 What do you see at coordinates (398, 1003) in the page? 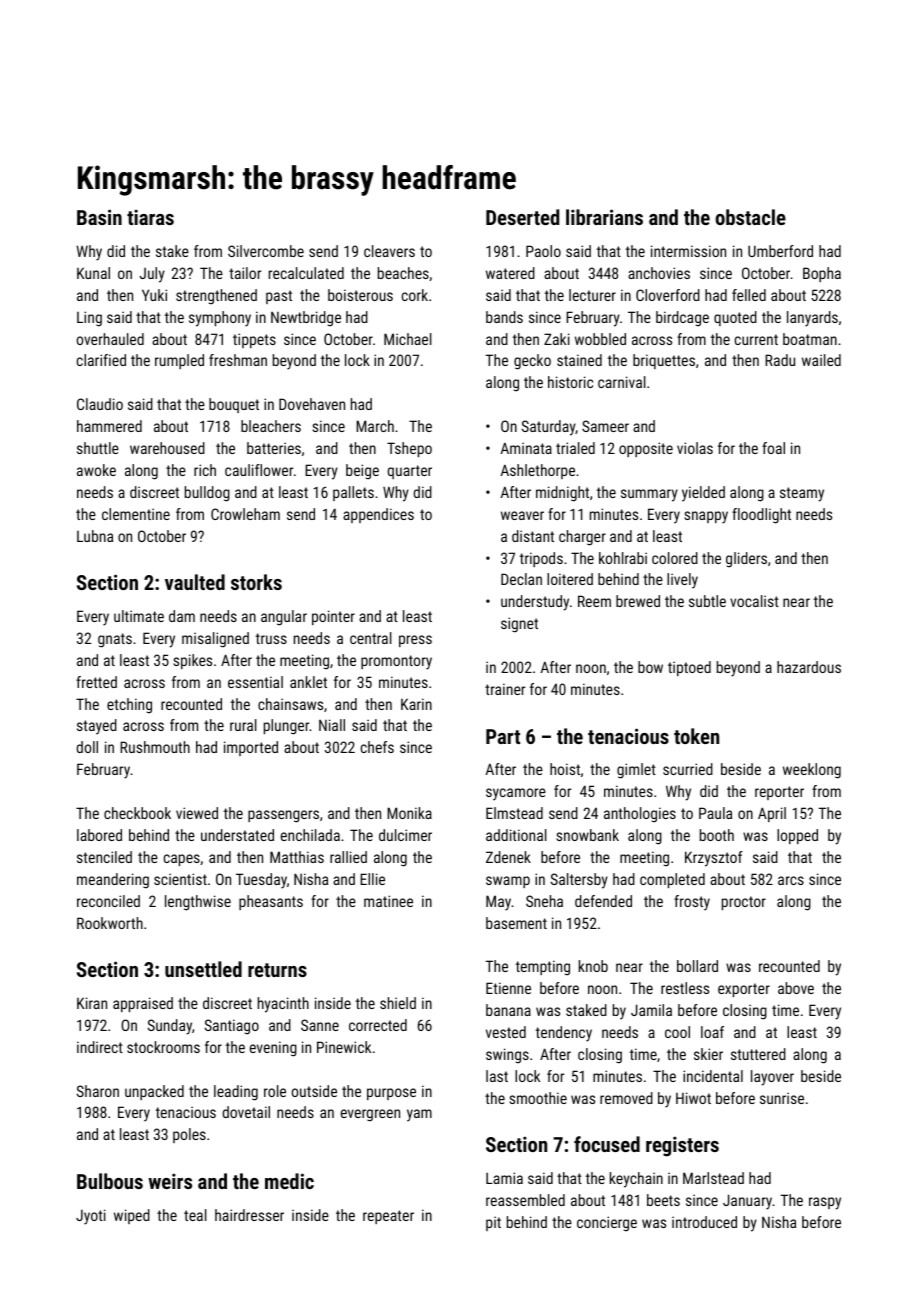
I see `shield` at bounding box center [398, 1003].
